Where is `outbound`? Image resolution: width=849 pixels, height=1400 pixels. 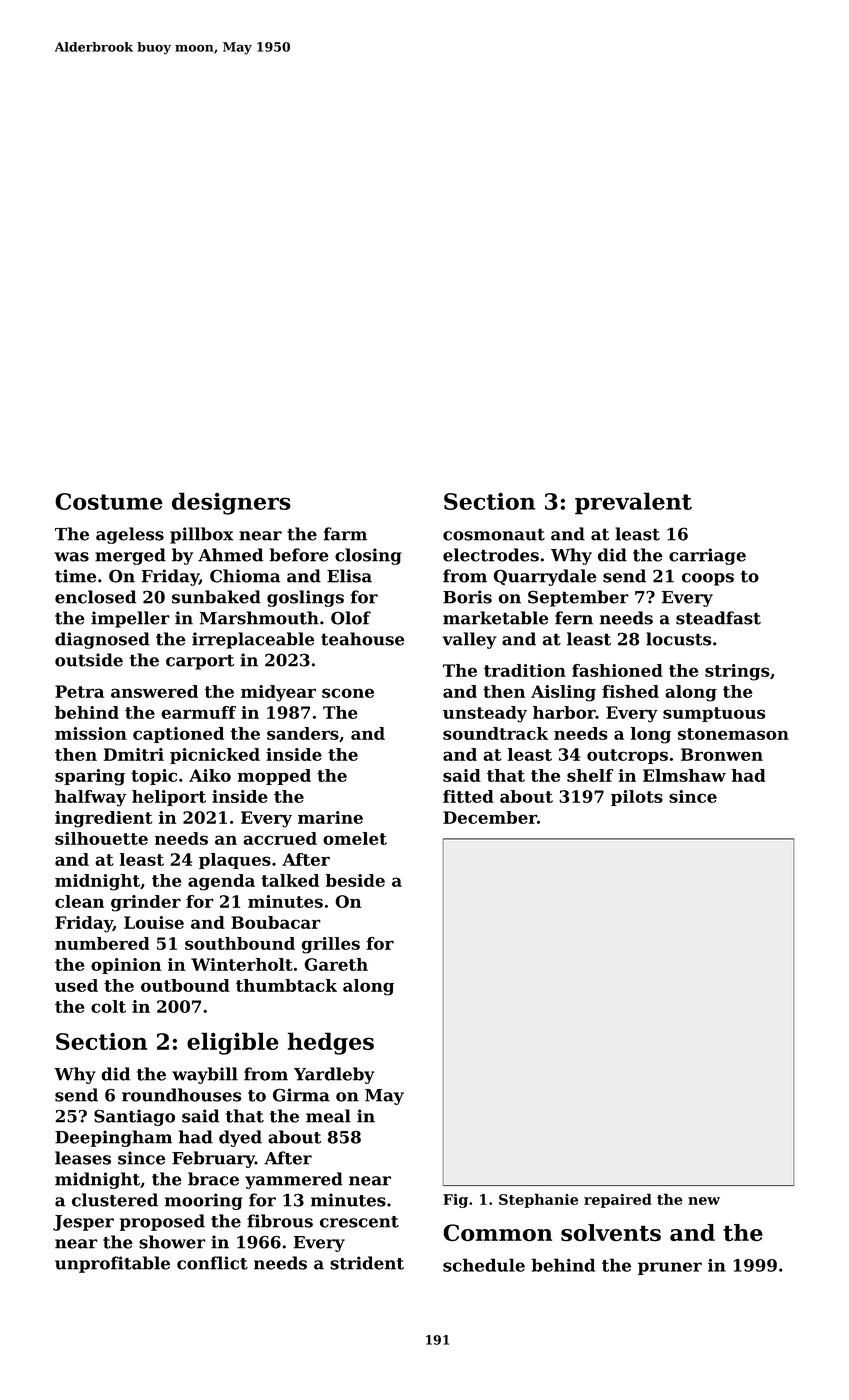
outbound is located at coordinates (185, 985).
